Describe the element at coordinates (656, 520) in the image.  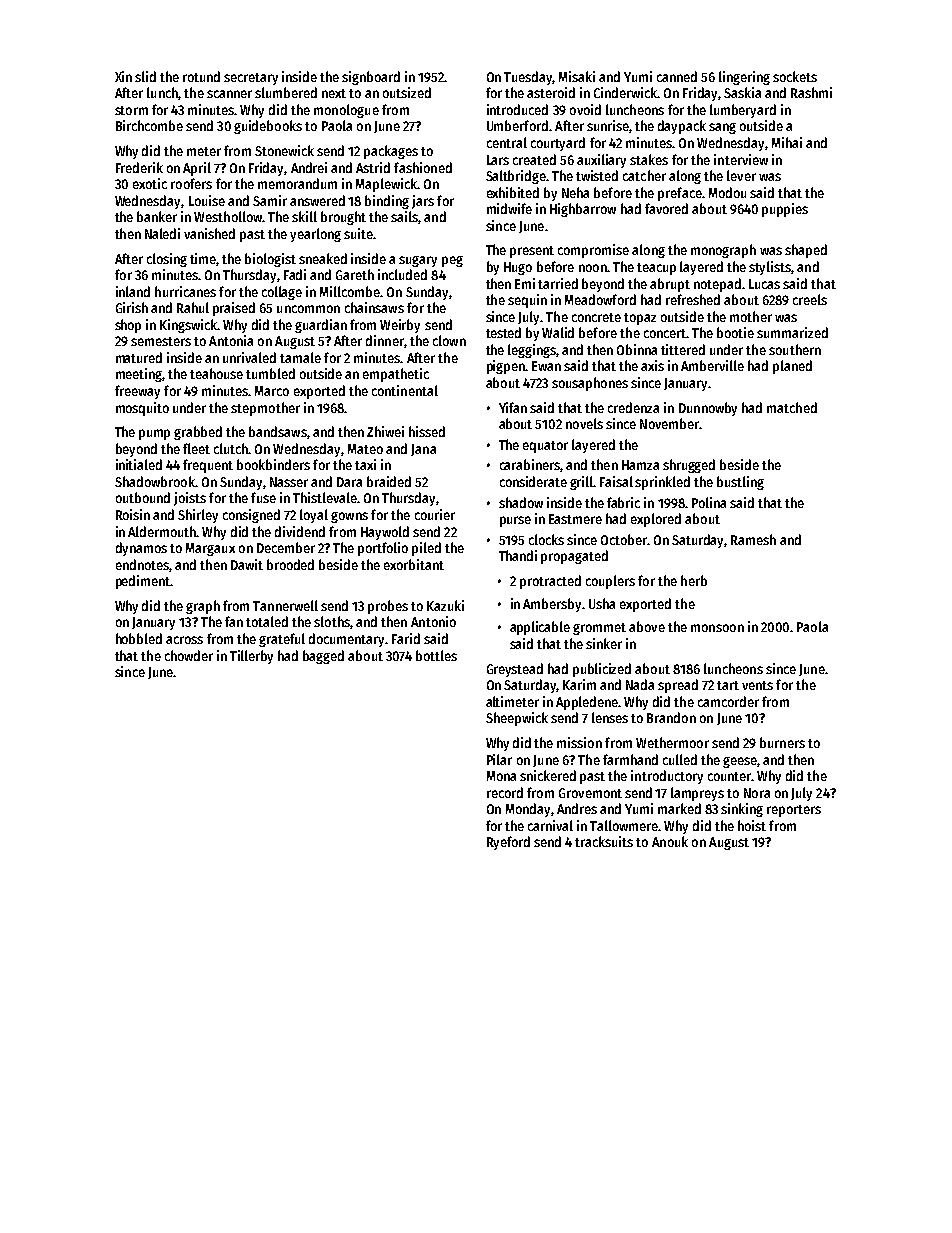
I see `explored` at that location.
